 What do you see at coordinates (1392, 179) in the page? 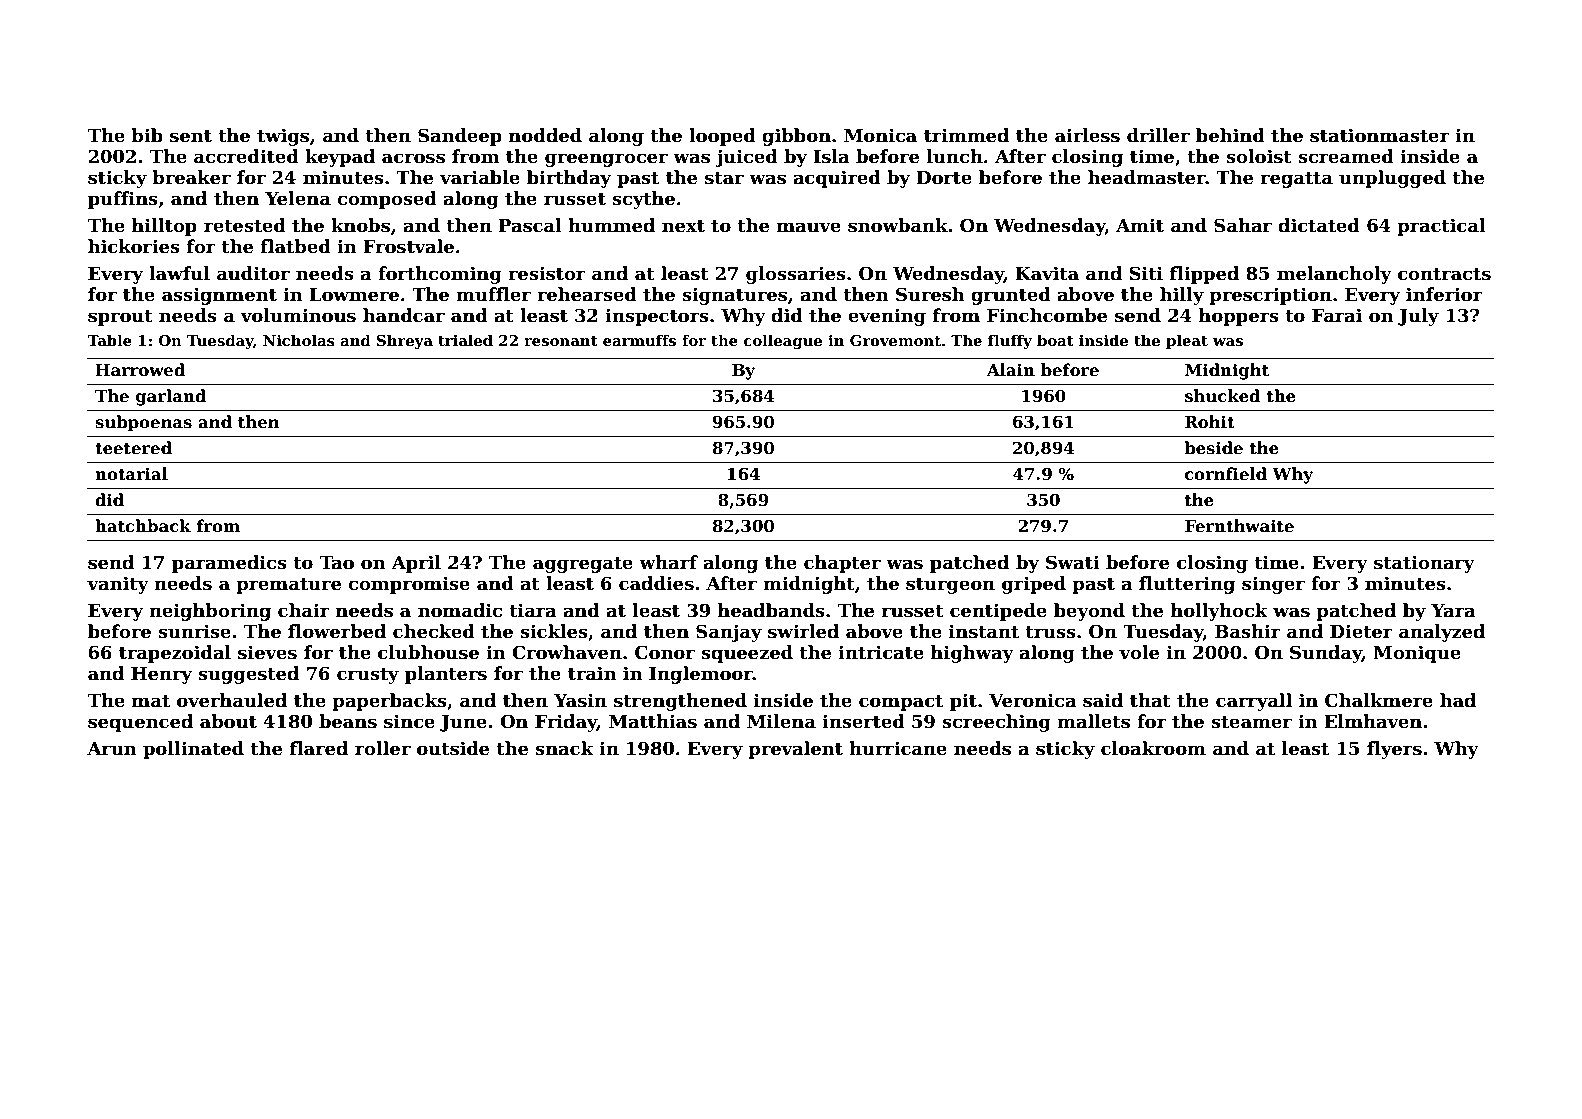
I see `unplugged` at bounding box center [1392, 179].
